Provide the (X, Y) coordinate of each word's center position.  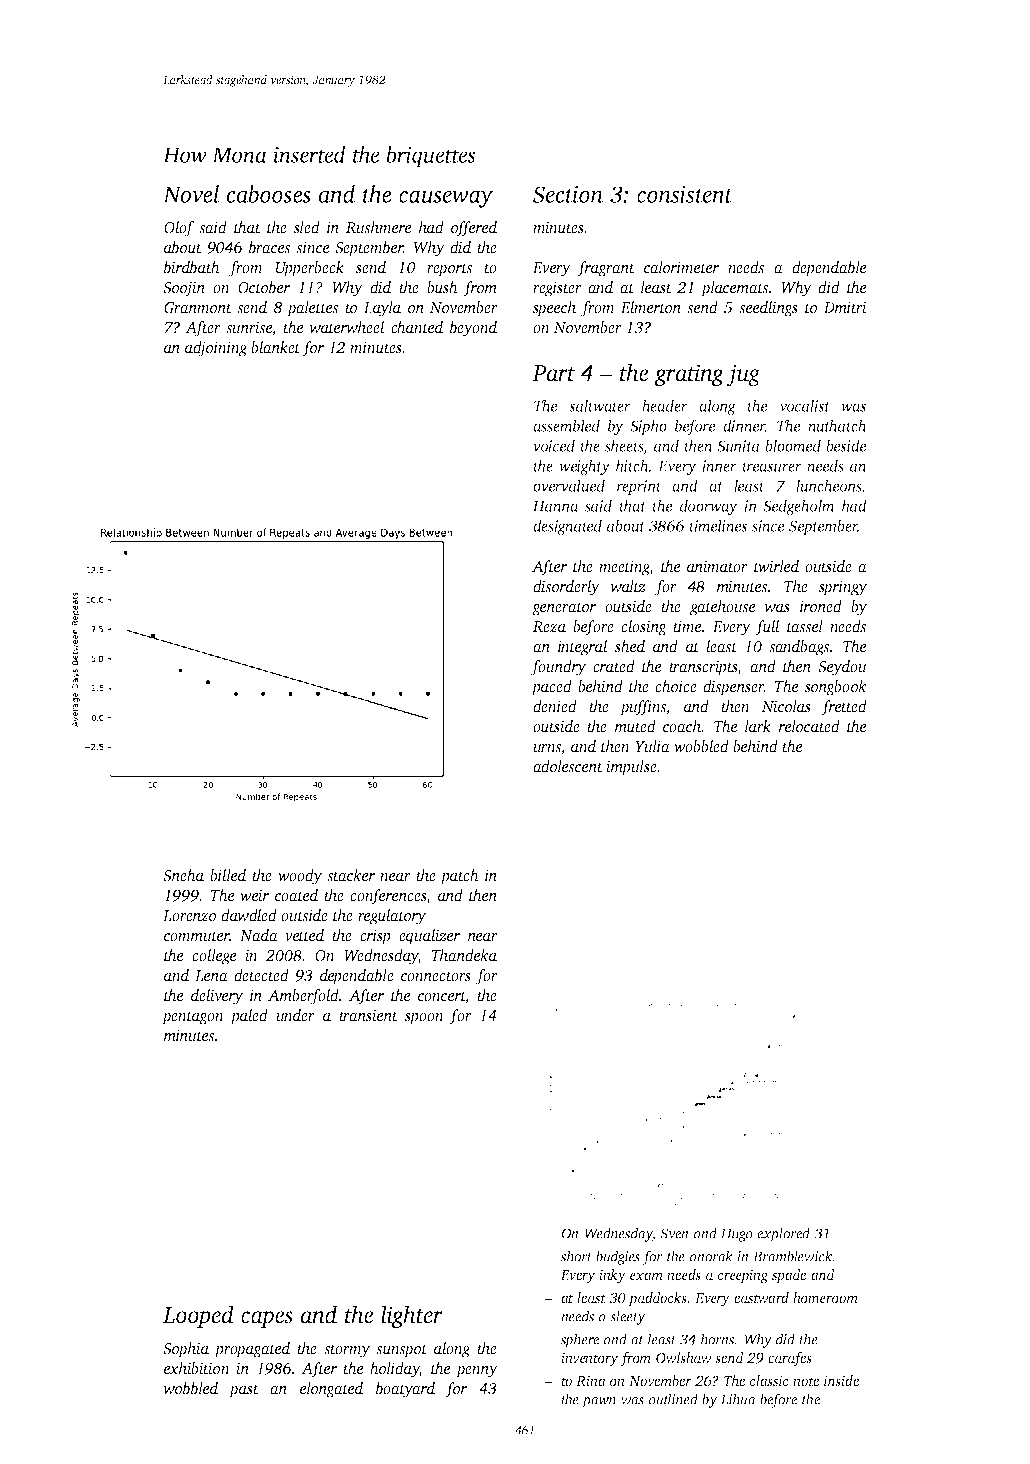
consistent (685, 194)
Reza (549, 627)
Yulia (652, 746)
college (214, 957)
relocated (809, 726)
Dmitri (845, 307)
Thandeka (464, 955)
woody (300, 877)
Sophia (186, 1350)
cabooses (269, 194)
